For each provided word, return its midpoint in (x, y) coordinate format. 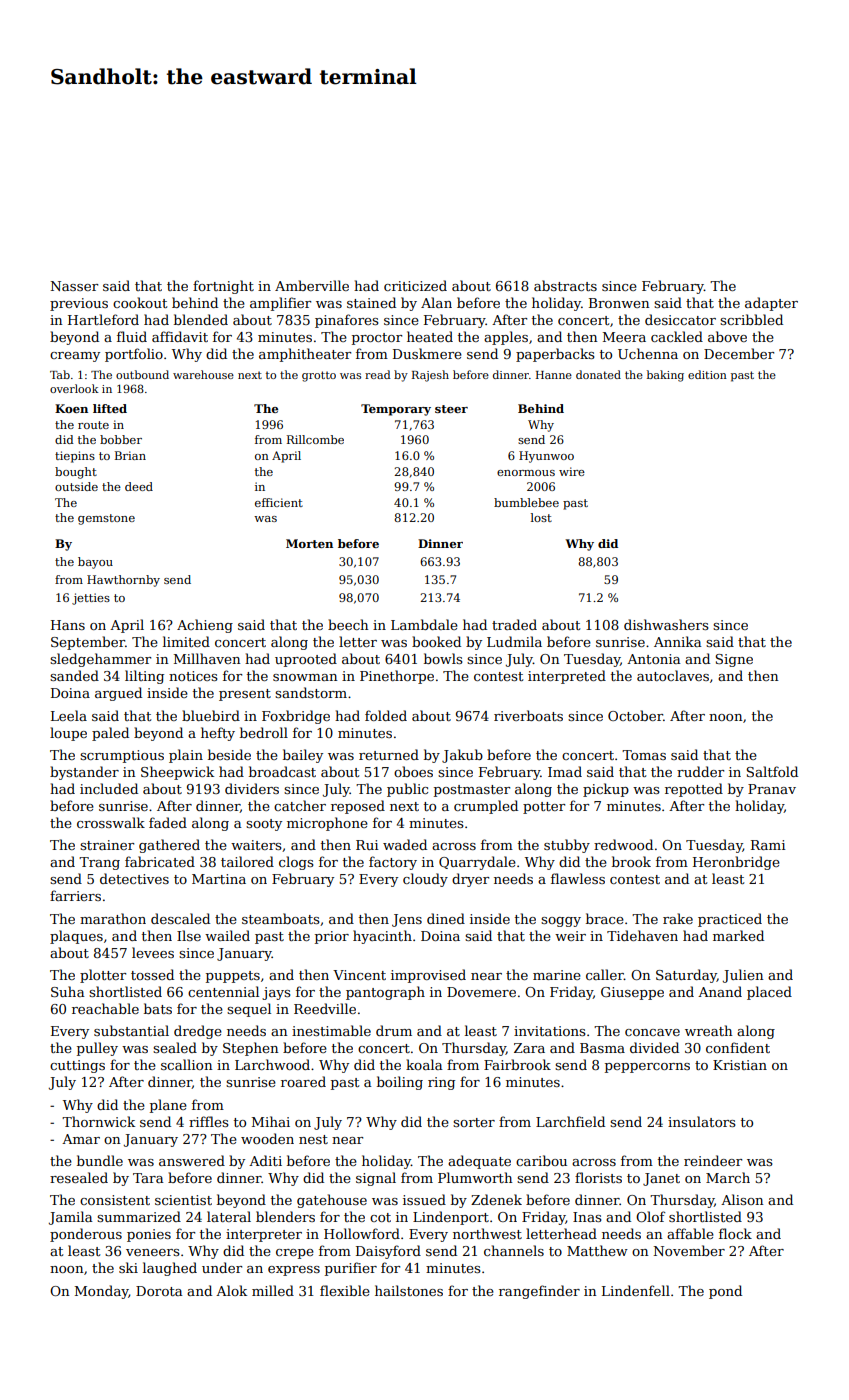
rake (678, 918)
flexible (345, 1290)
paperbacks (555, 355)
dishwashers (666, 624)
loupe (68, 734)
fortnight (223, 287)
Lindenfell (636, 1290)
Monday (101, 1292)
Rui (367, 845)
